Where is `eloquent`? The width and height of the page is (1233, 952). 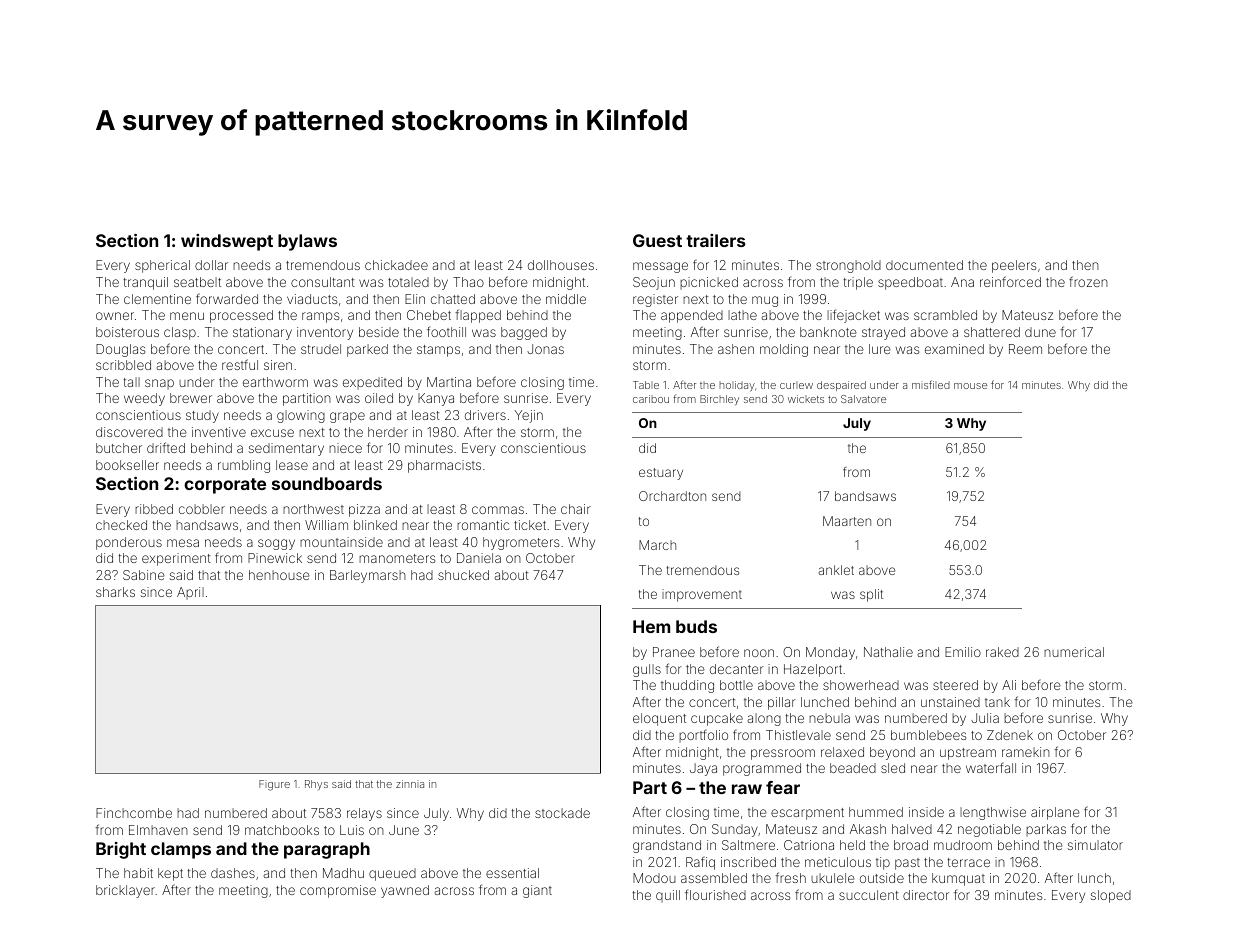
eloquent is located at coordinates (659, 719).
